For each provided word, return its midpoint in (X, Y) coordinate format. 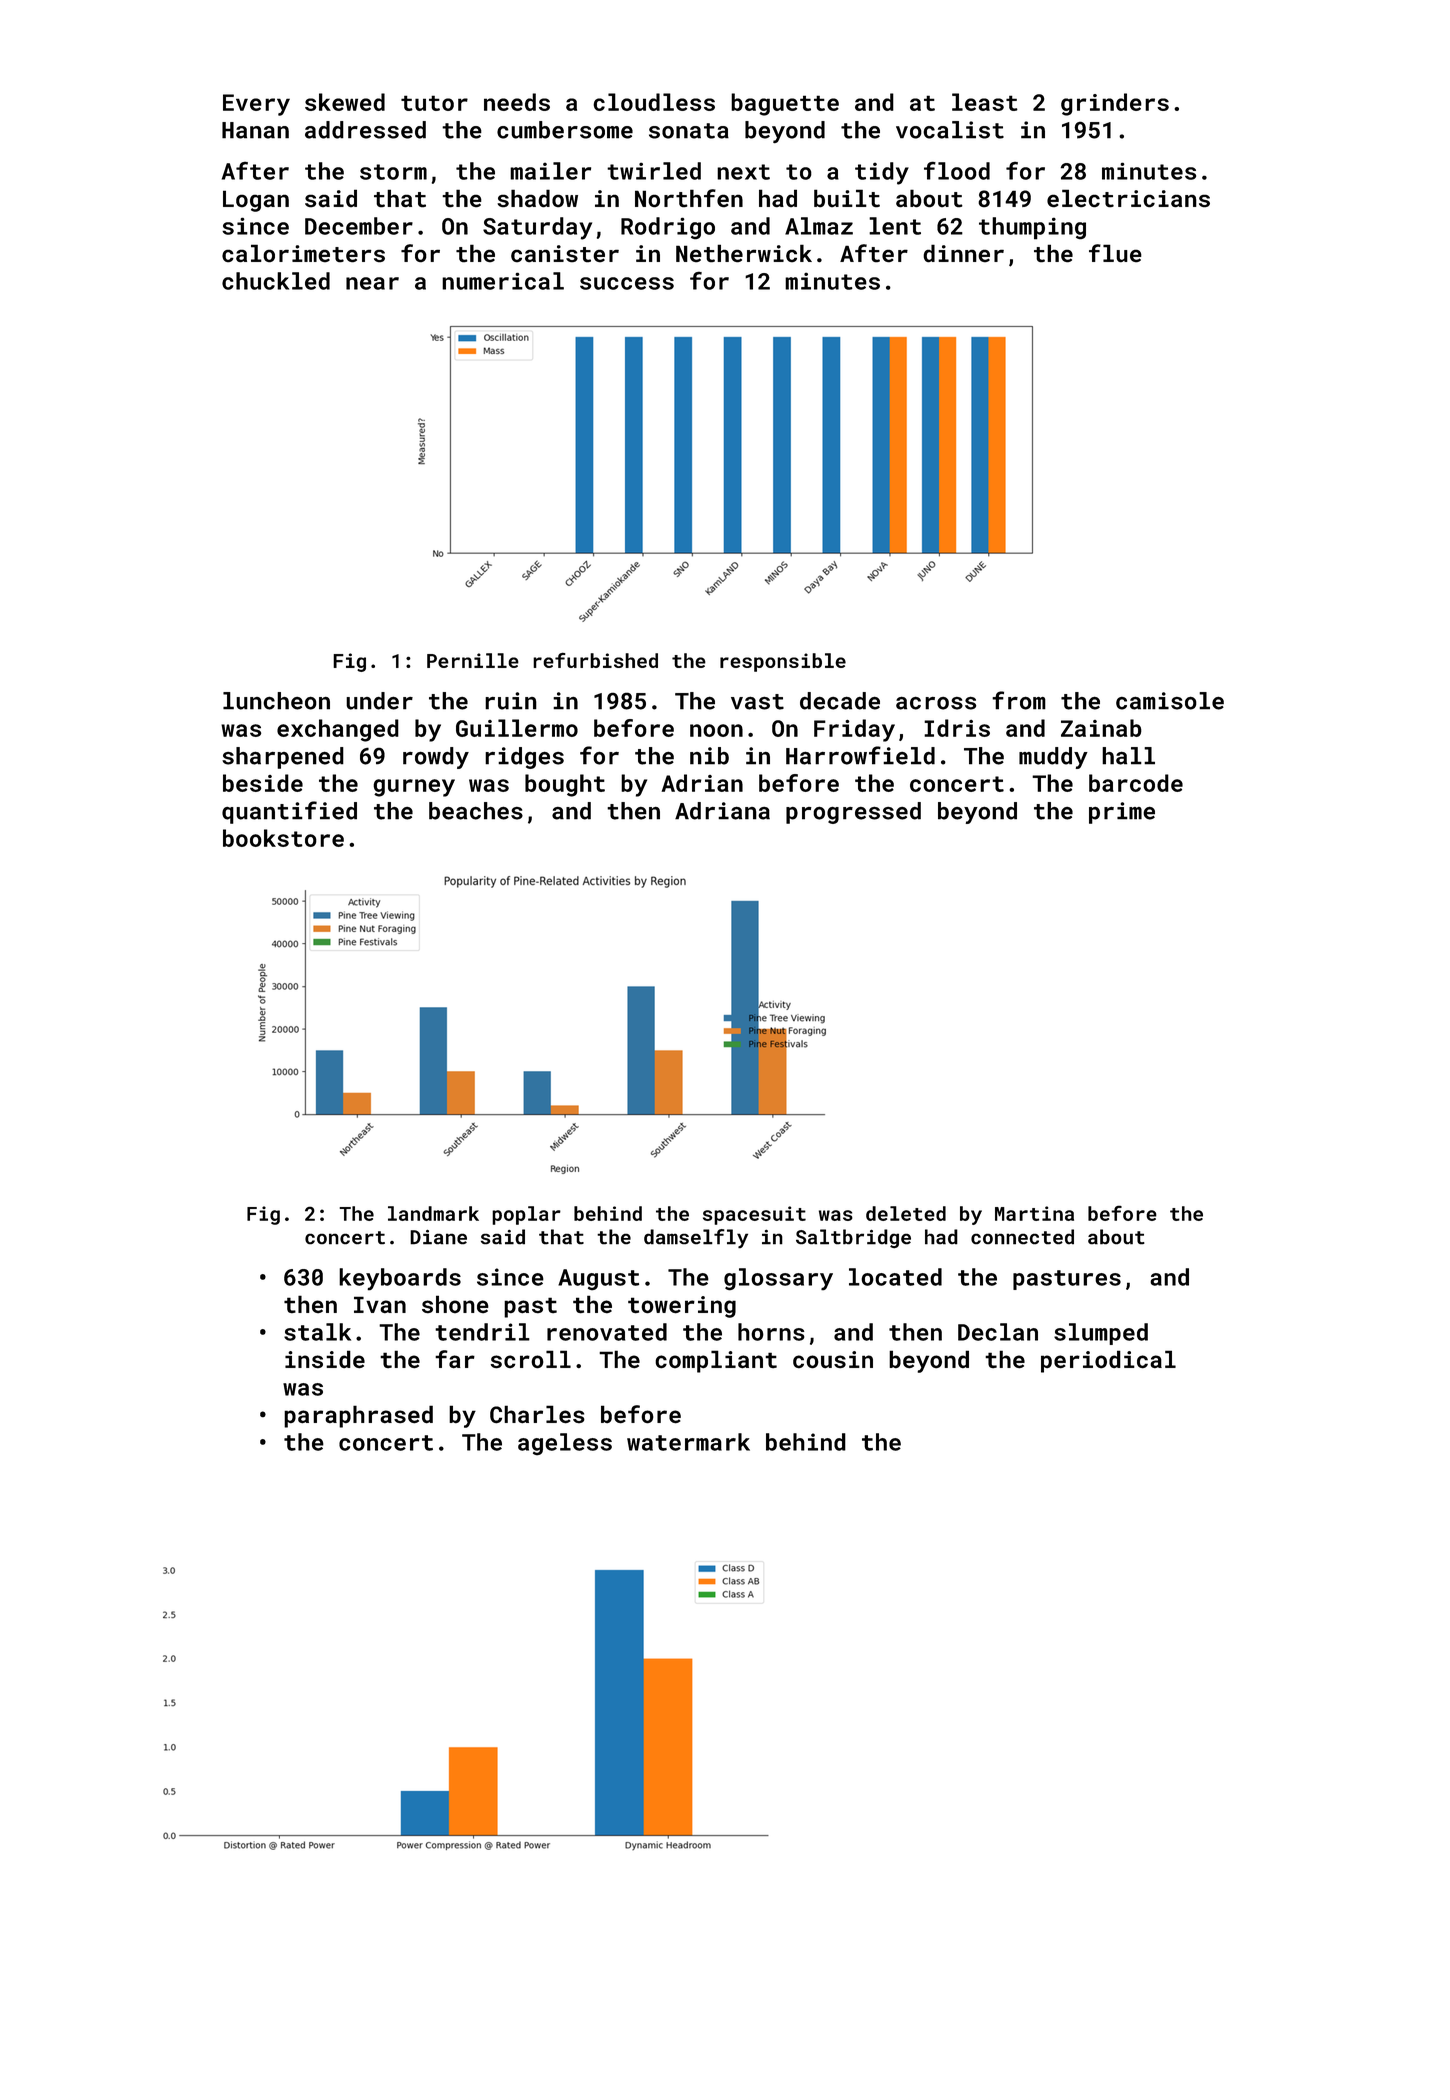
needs (517, 102)
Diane (438, 1237)
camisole (1170, 701)
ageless (565, 1444)
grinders (1115, 104)
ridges (524, 758)
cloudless (654, 102)
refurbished (595, 660)
